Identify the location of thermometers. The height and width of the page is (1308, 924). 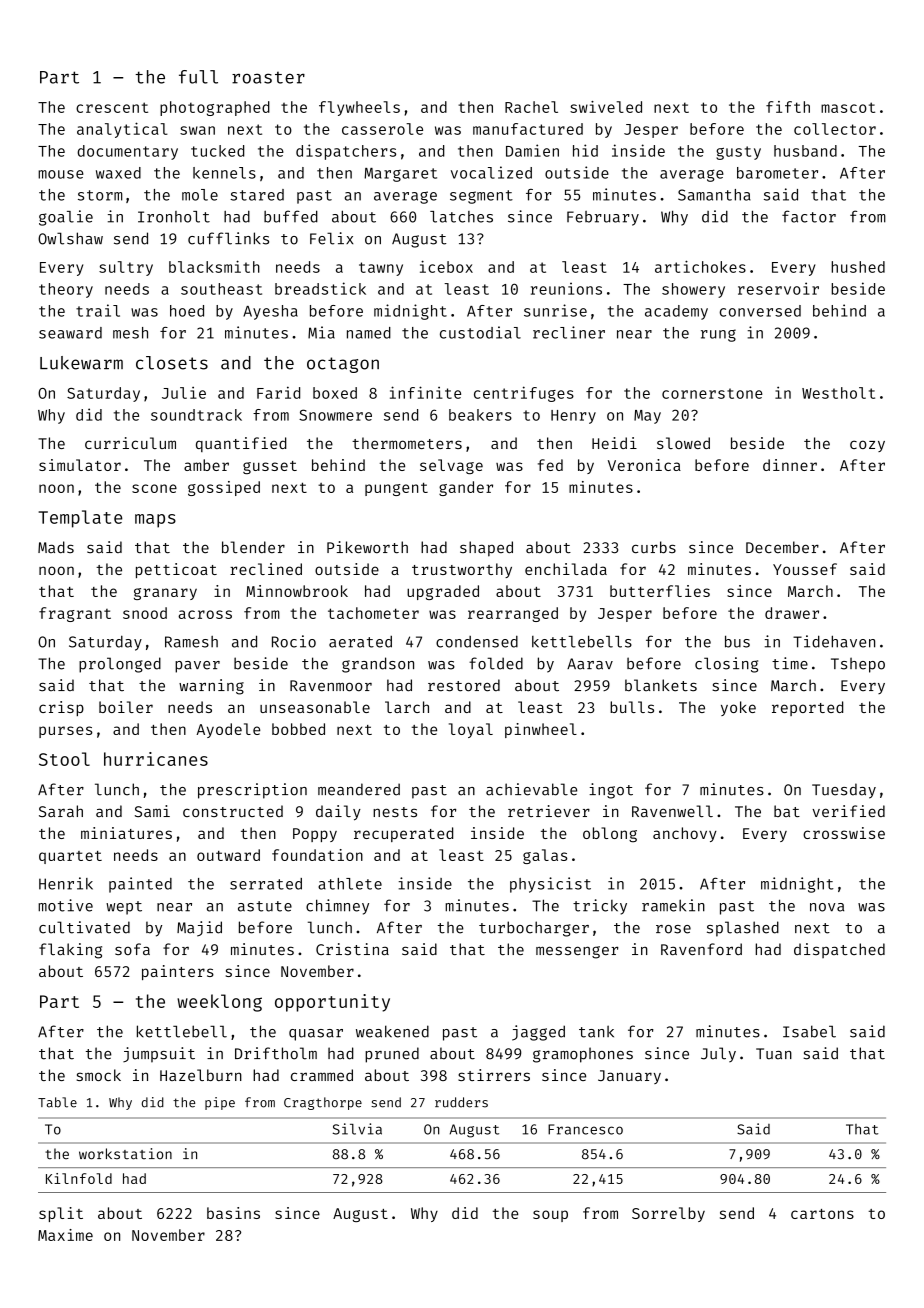
(407, 443).
